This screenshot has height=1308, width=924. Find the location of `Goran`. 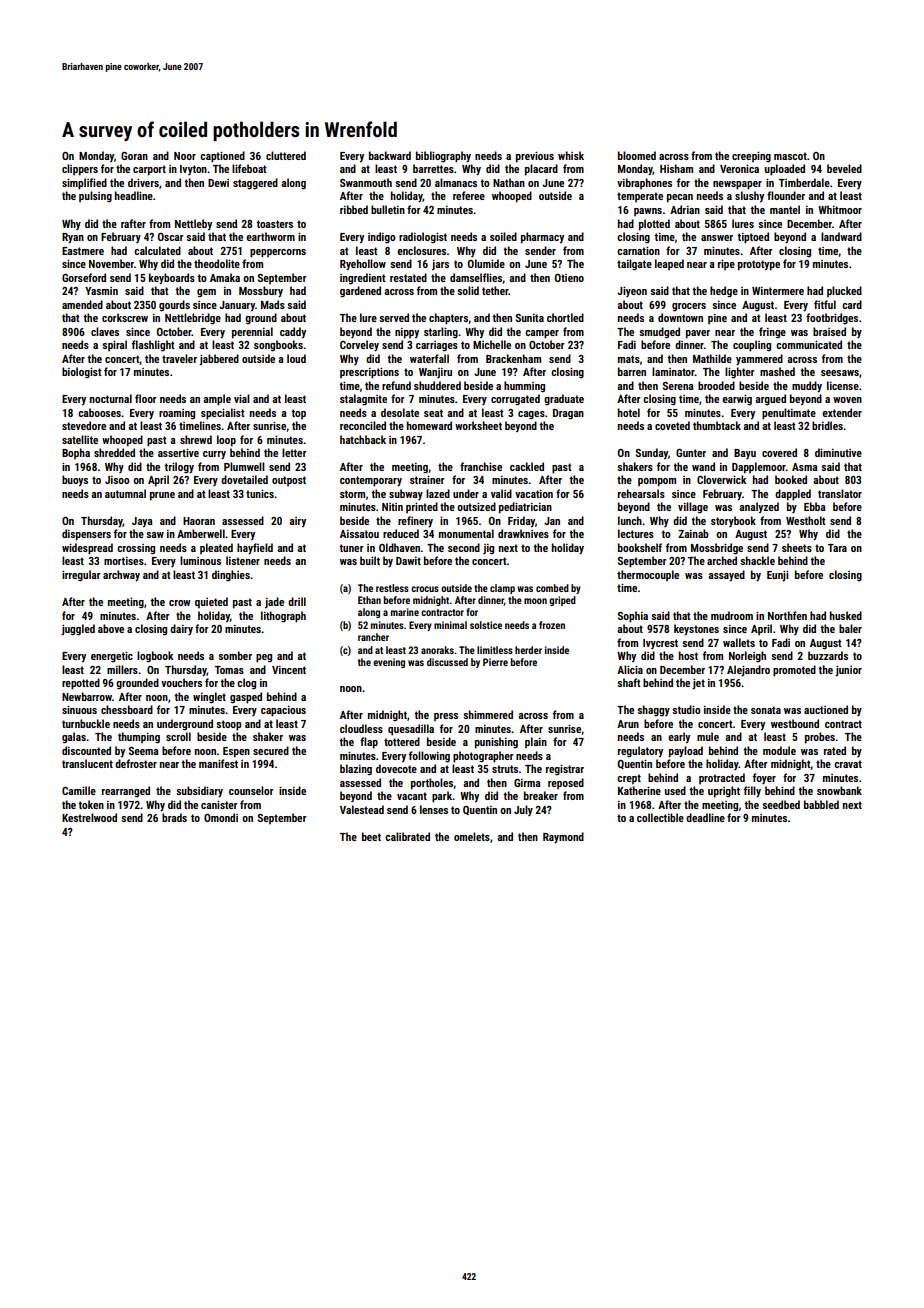

Goran is located at coordinates (134, 156).
